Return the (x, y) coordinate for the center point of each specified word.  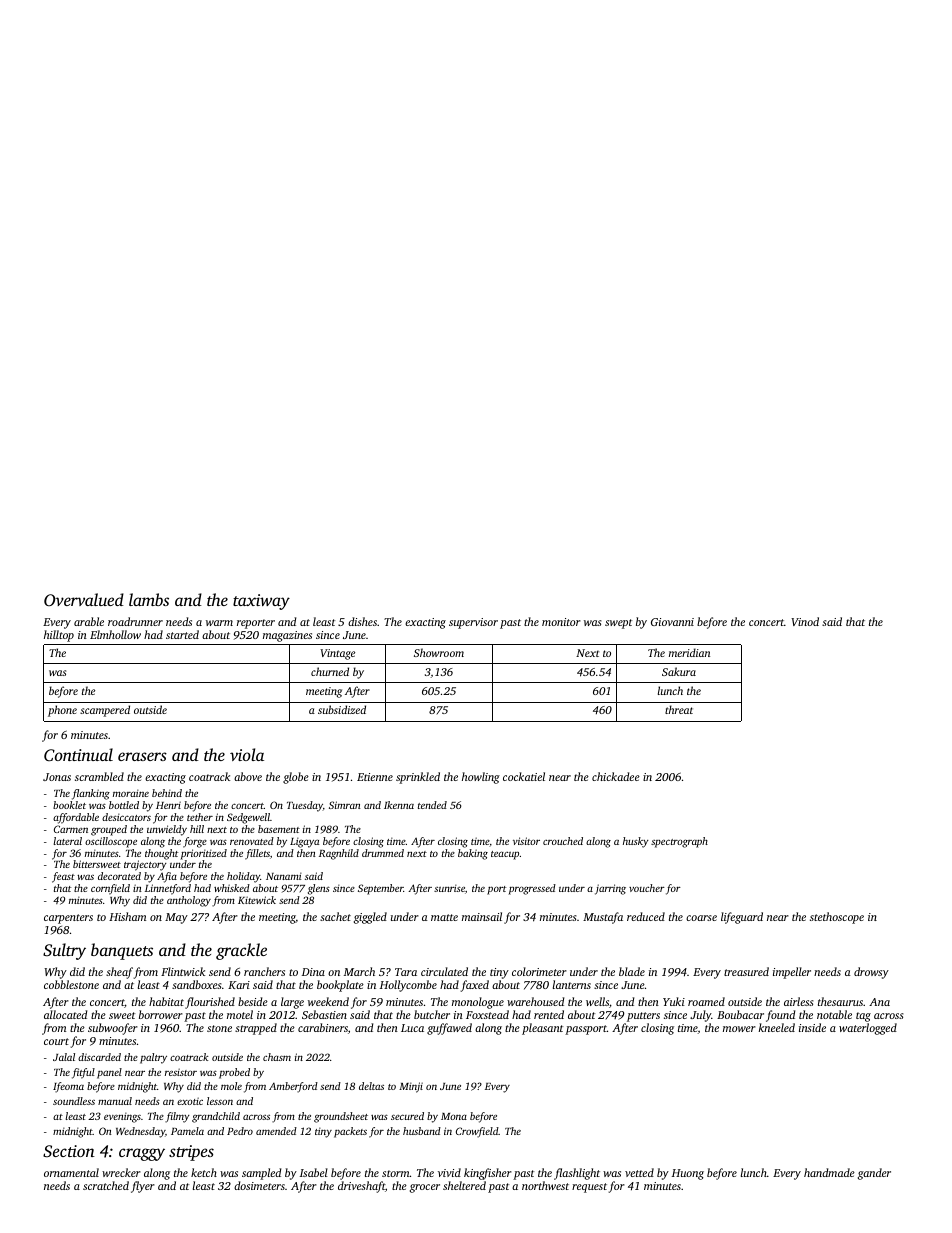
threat (679, 709)
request (589, 1188)
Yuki (674, 1001)
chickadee (616, 776)
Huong (688, 1174)
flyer (143, 1187)
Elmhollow (115, 634)
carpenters (68, 919)
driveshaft (361, 1187)
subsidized (342, 709)
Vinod (805, 621)
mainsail (482, 916)
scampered (105, 711)
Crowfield (477, 1132)
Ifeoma (68, 1087)
